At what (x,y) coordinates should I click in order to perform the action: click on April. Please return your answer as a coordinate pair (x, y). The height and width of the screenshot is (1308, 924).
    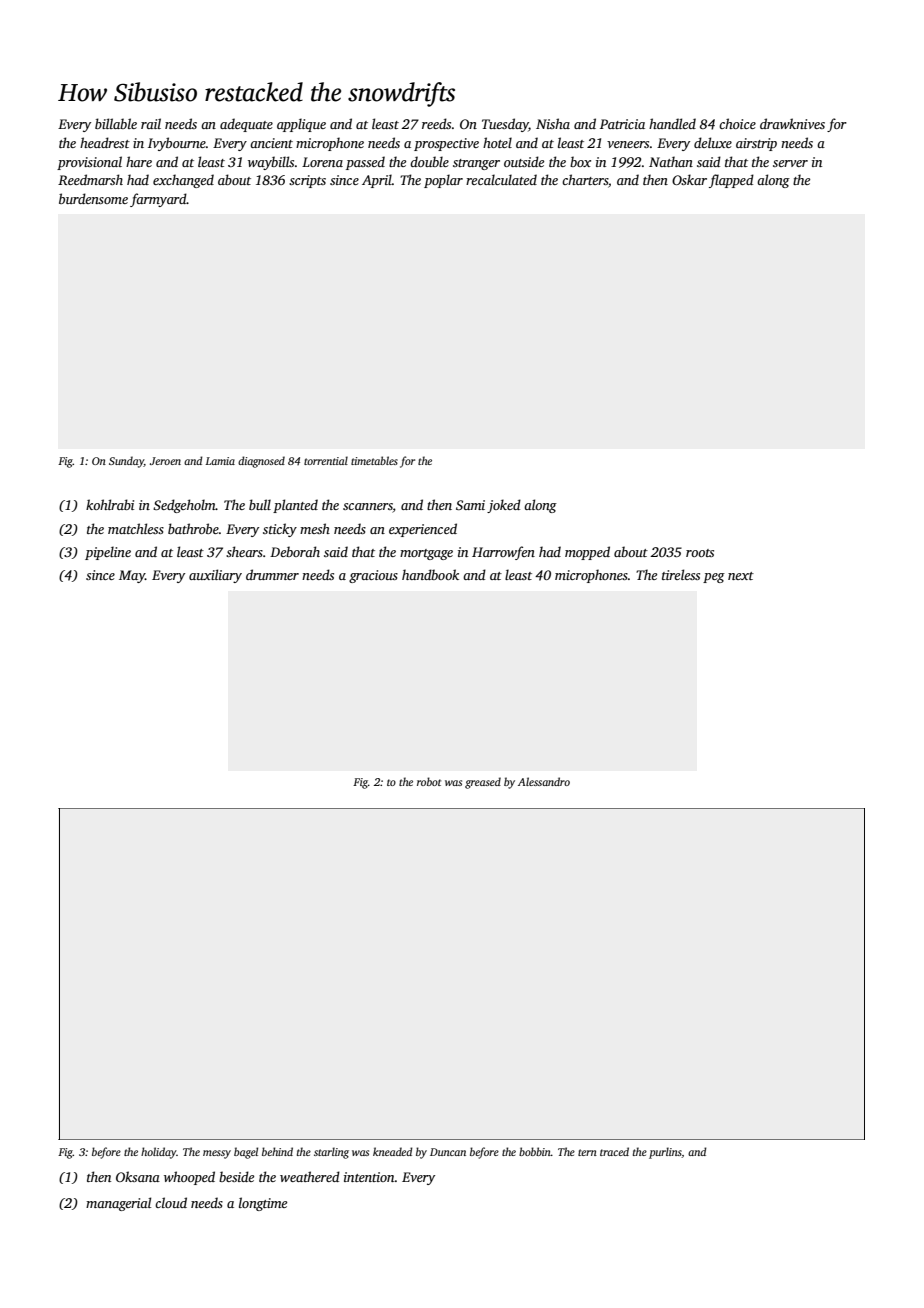
    Looking at the image, I should click on (377, 181).
